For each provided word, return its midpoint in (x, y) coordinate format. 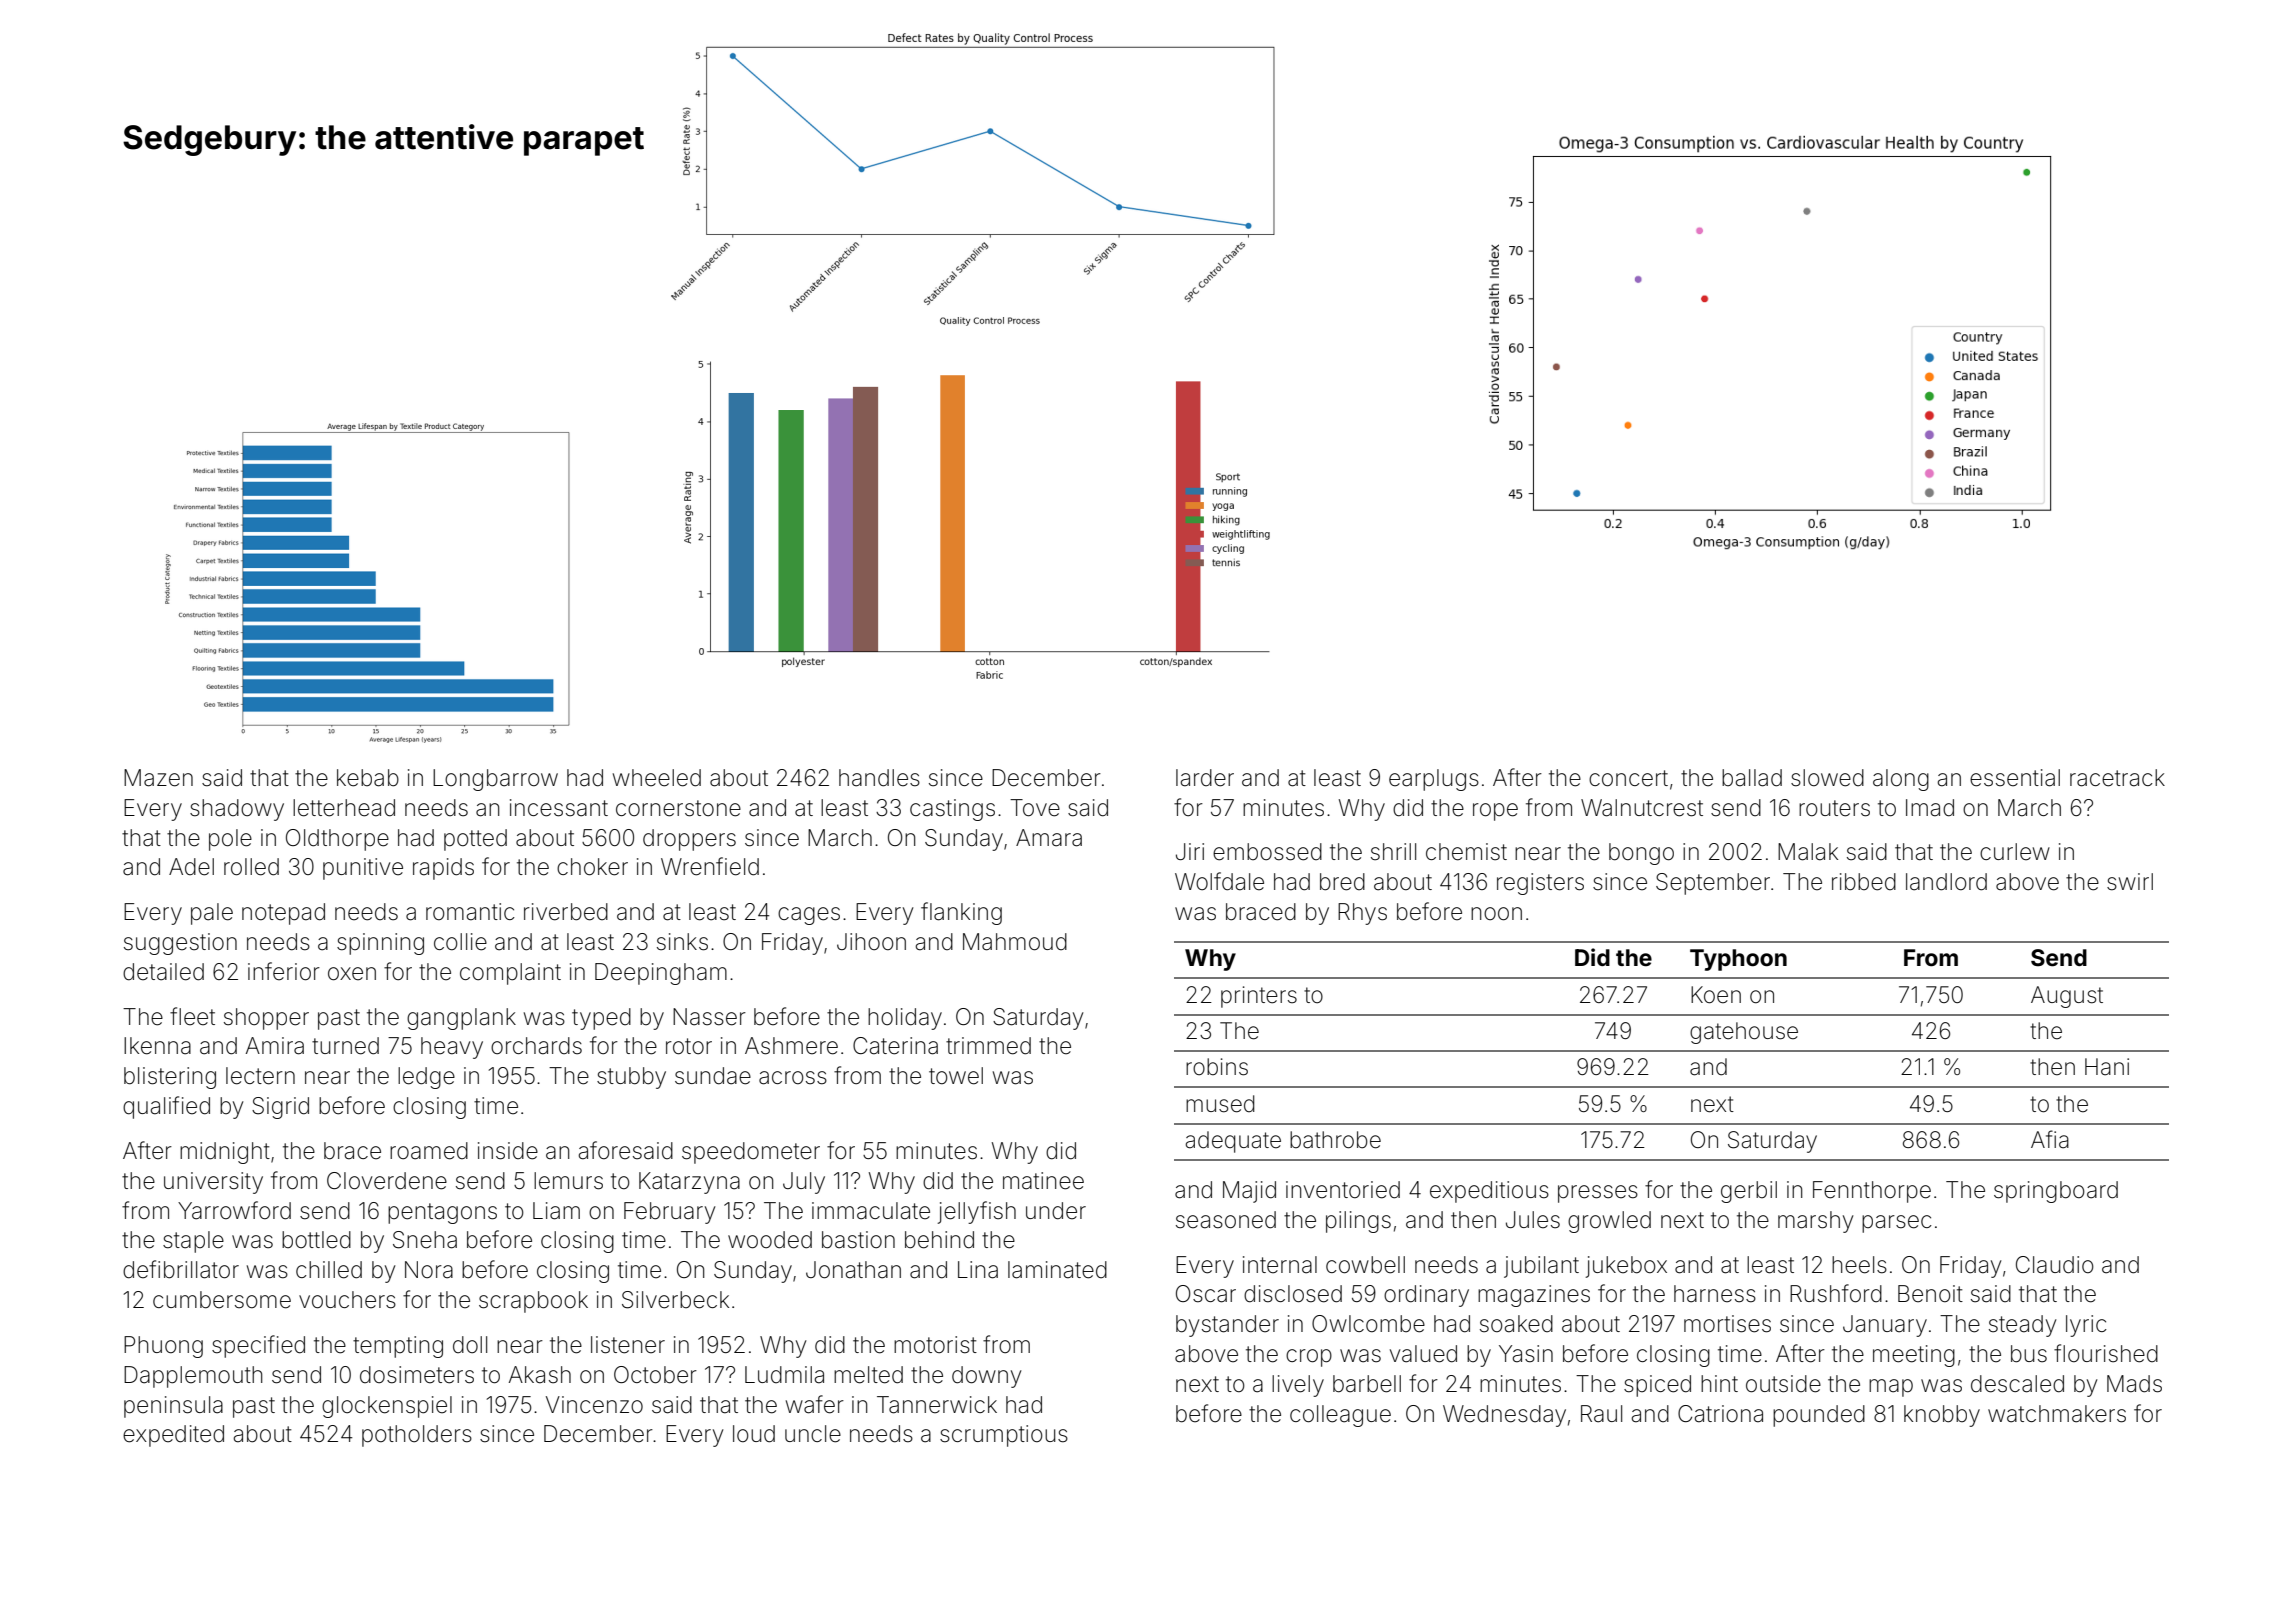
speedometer (751, 1153)
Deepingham (661, 974)
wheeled (657, 778)
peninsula (173, 1407)
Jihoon (871, 942)
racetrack (2117, 778)
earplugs (1434, 780)
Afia (2050, 1139)
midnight (225, 1153)
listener (628, 1345)
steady (2022, 1326)
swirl (2130, 882)
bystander (1227, 1326)
